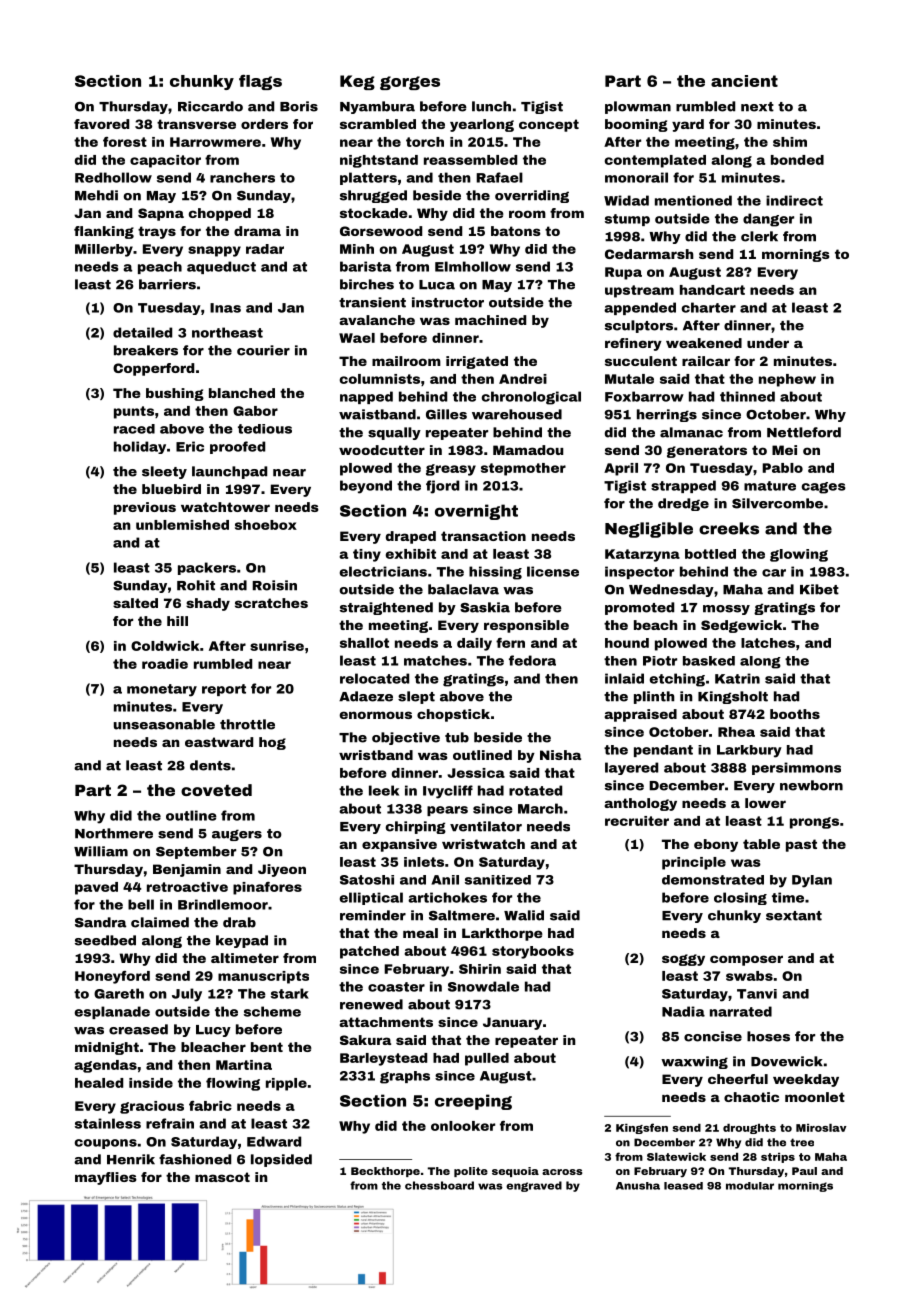 The image size is (924, 1308). I want to click on flags, so click(260, 82).
